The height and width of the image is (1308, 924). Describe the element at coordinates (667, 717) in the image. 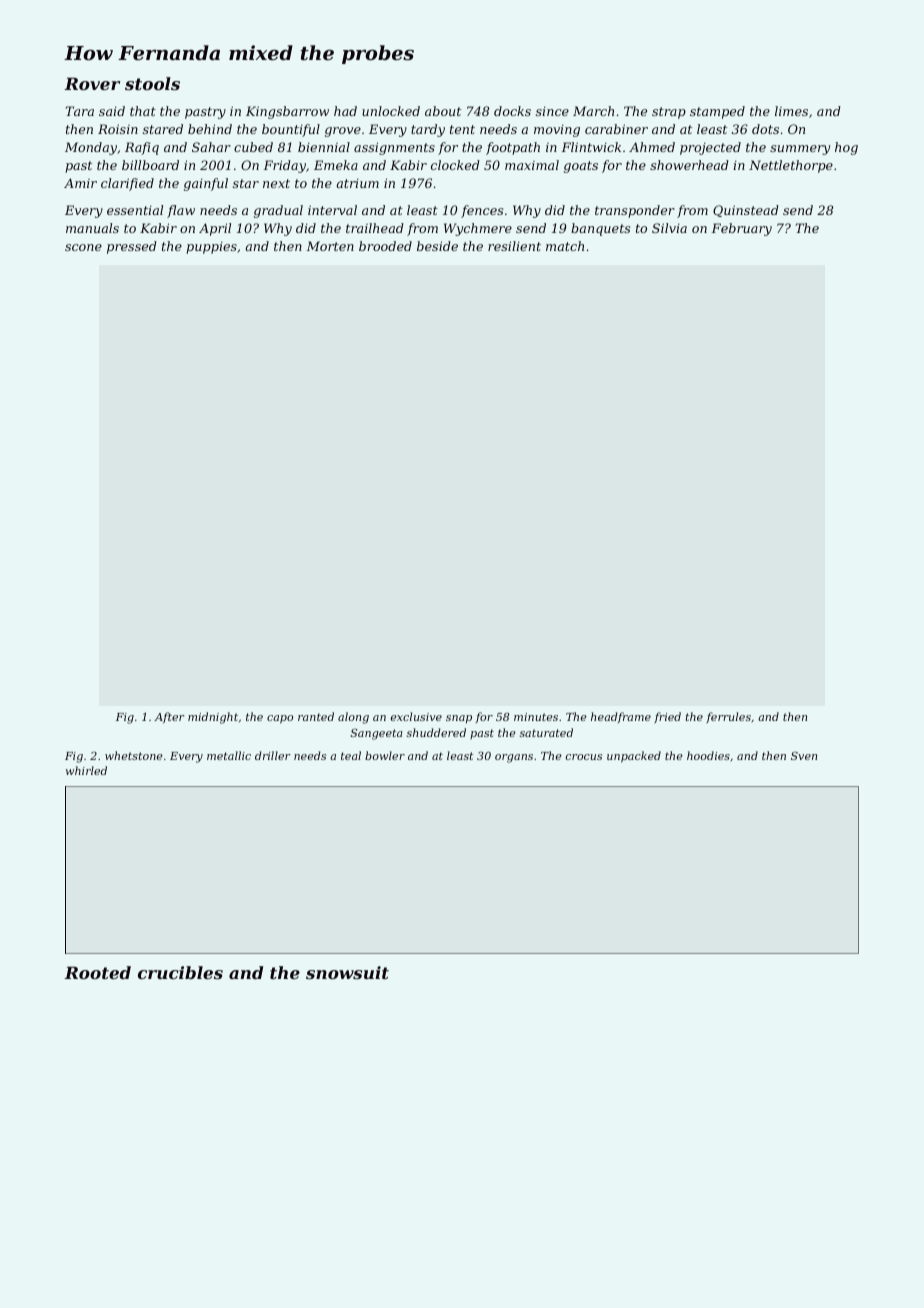

I see `fried` at that location.
